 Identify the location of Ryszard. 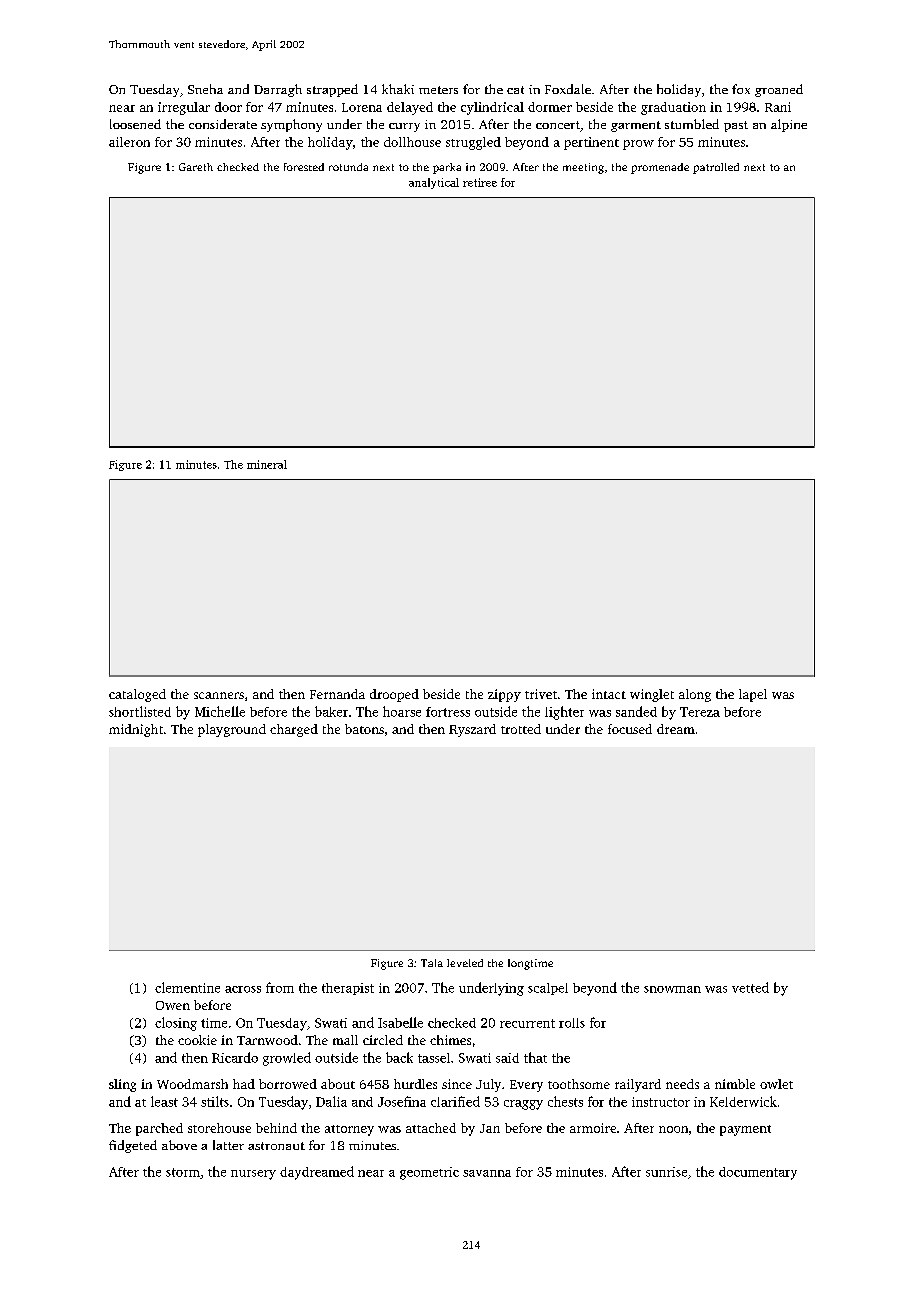
(472, 730).
